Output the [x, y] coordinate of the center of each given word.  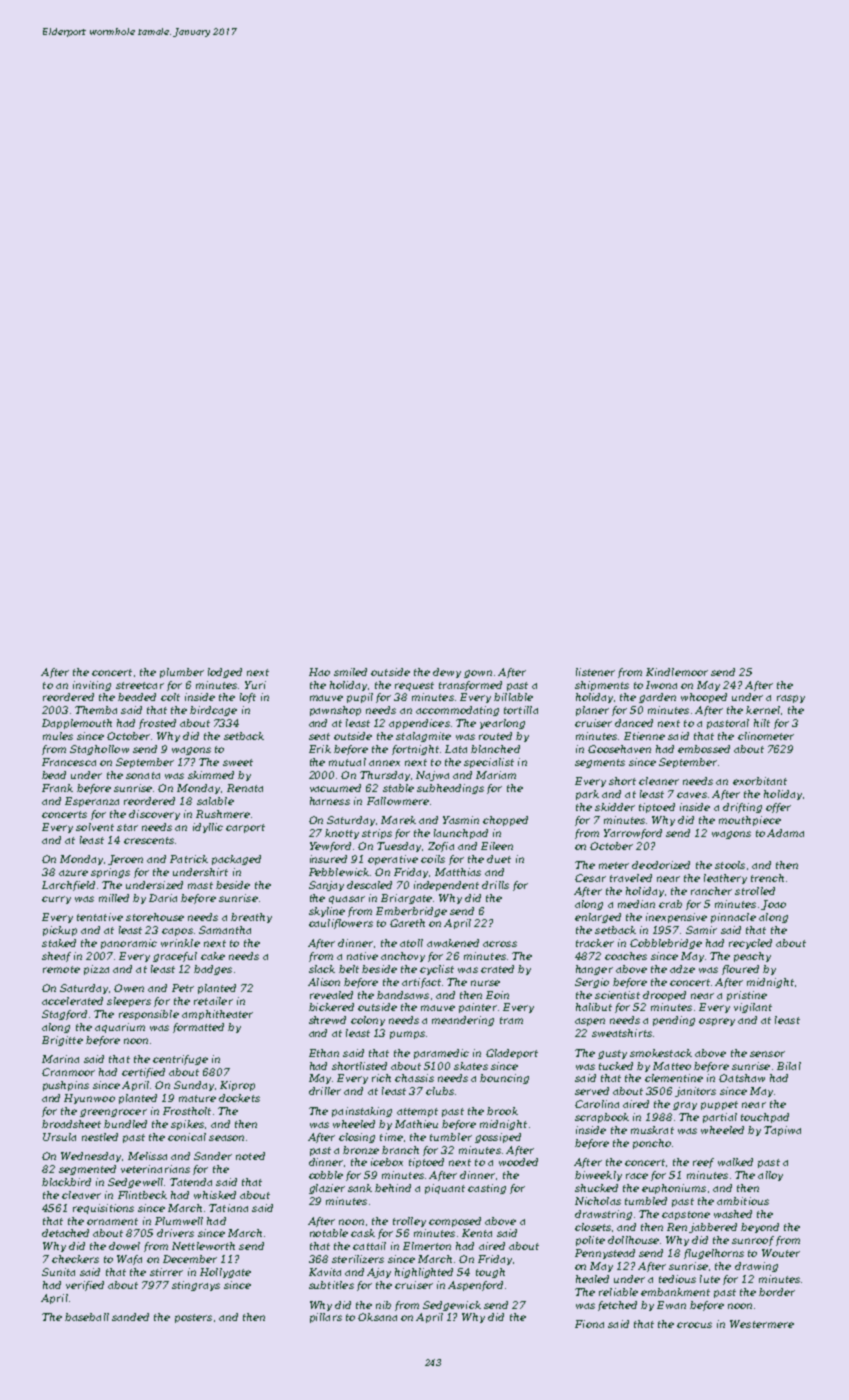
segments [600, 763]
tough [490, 1273]
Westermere [762, 1324]
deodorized [661, 865]
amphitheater [217, 1015]
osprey [717, 1022]
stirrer [166, 1272]
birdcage [213, 711]
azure [73, 873]
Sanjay [326, 886]
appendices [419, 724]
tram [511, 1020]
